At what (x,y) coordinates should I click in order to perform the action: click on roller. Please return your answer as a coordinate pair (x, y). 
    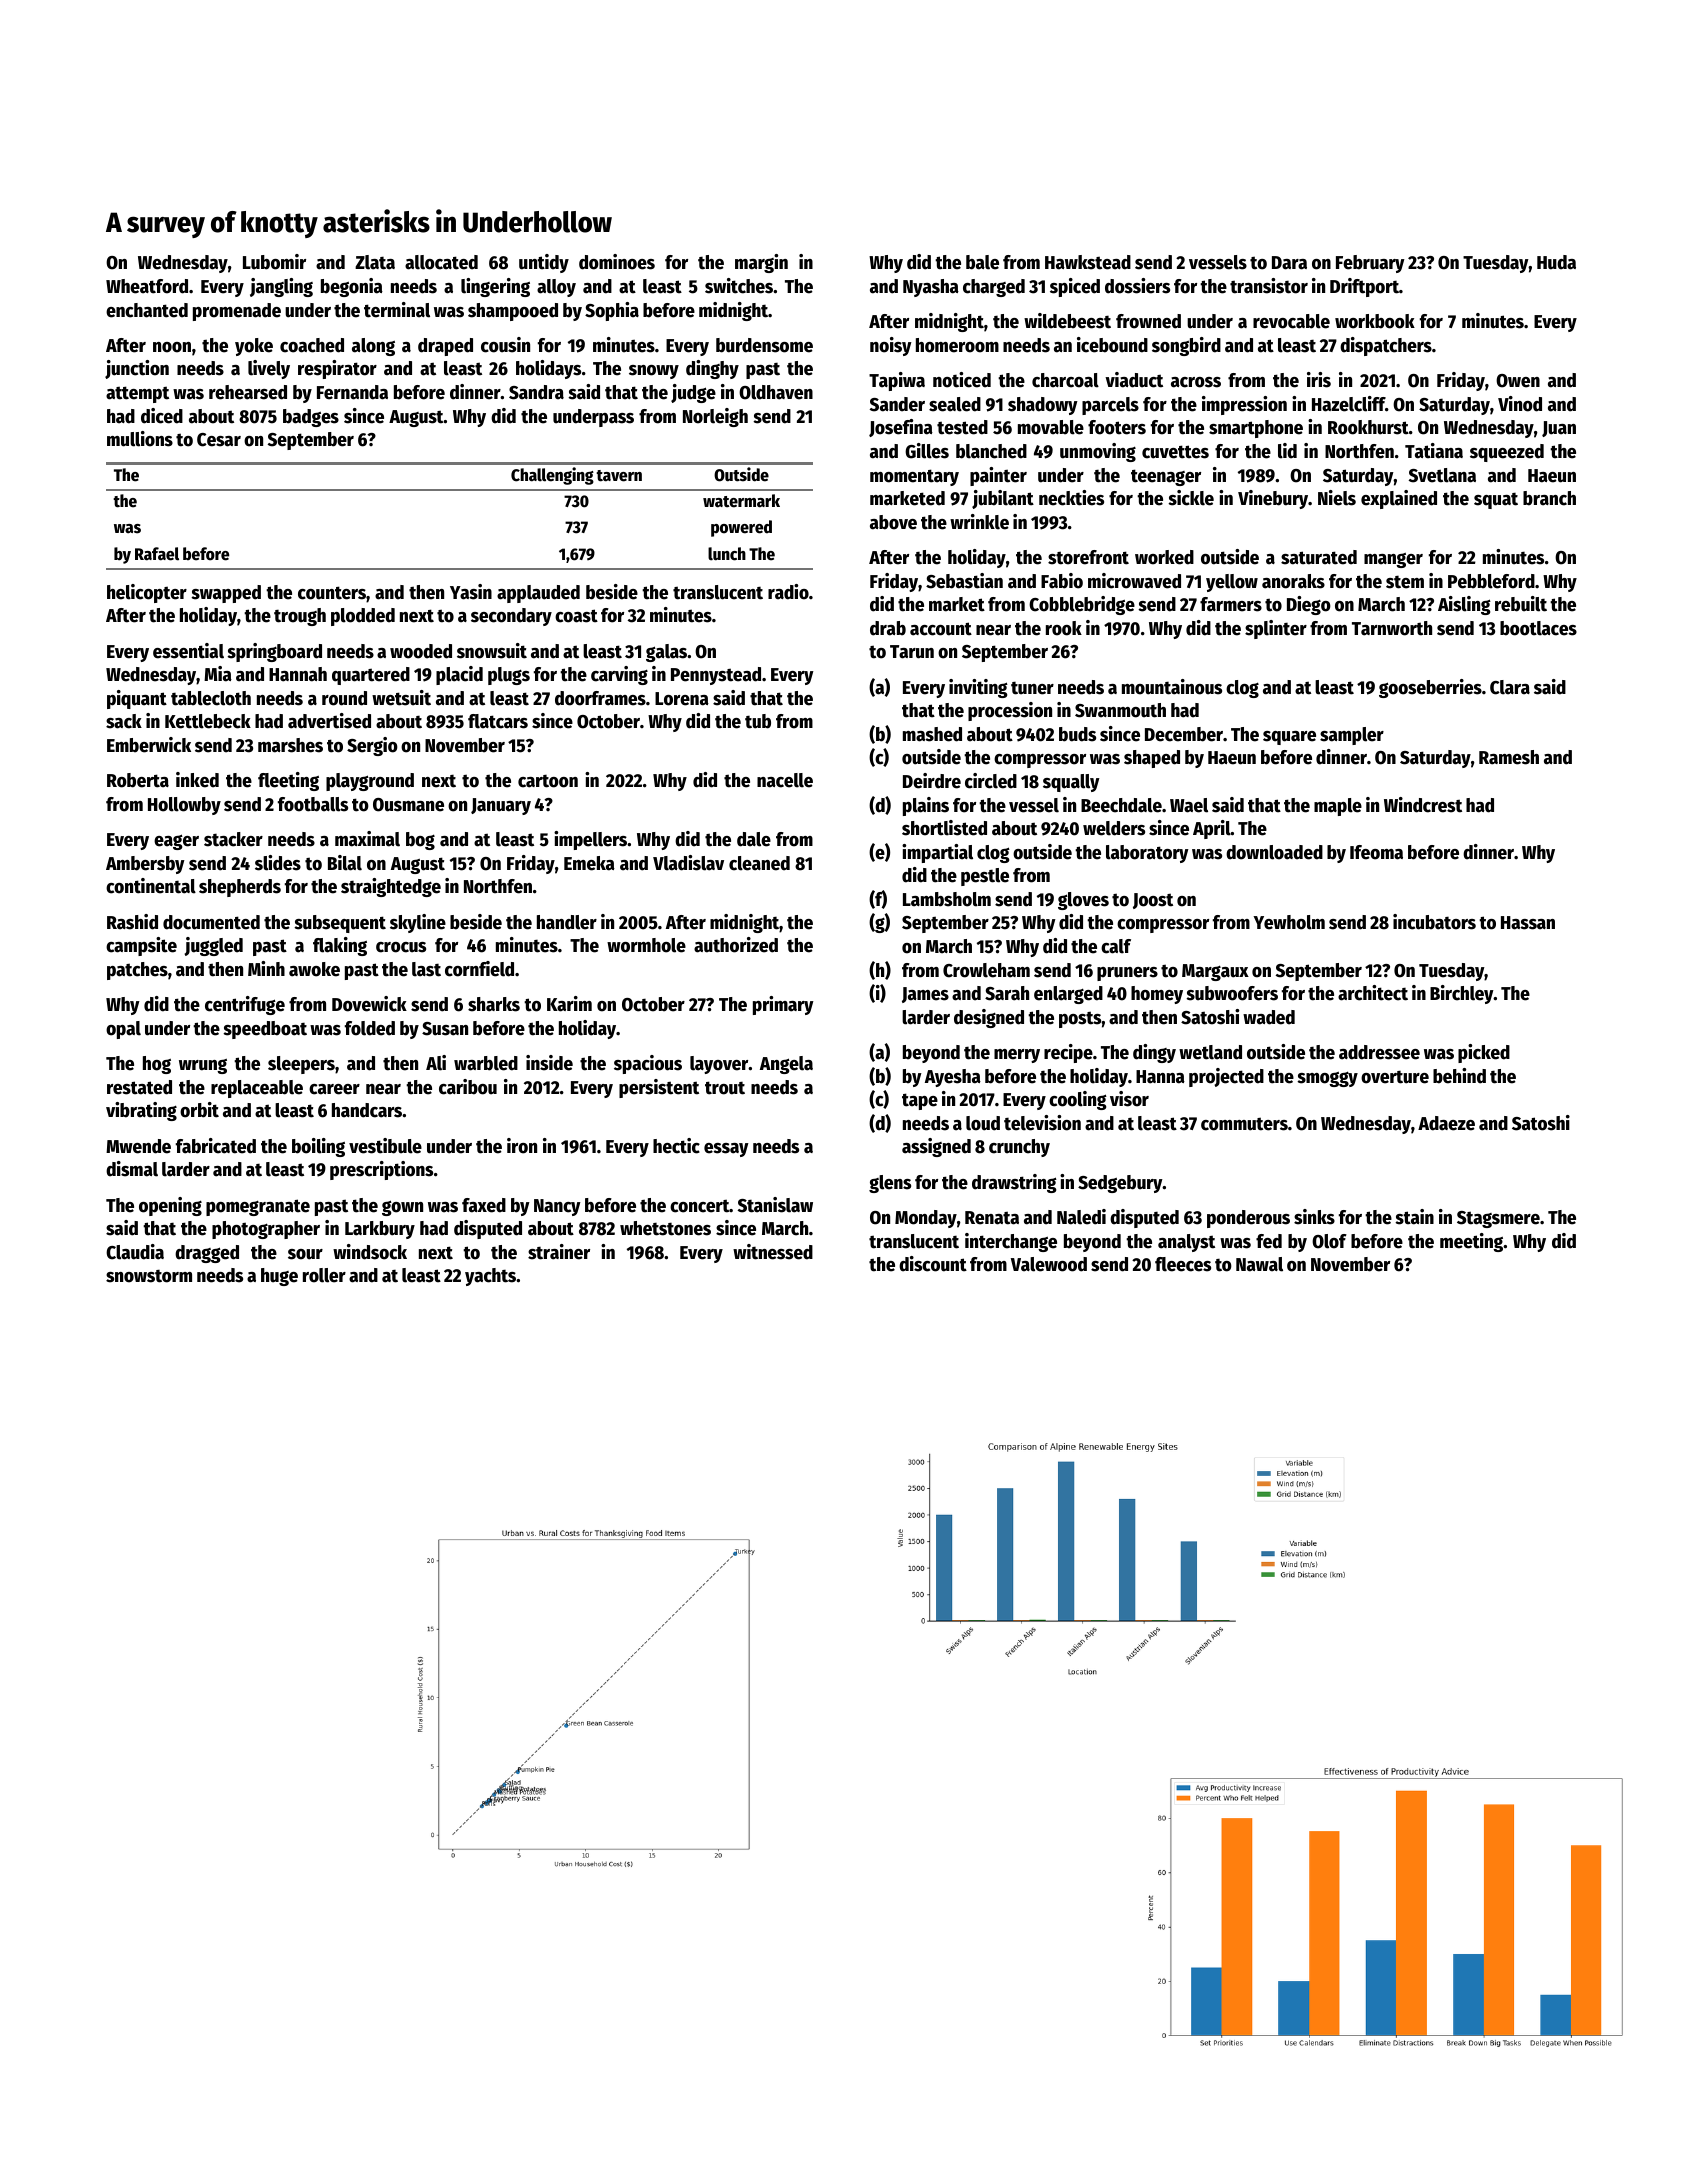
    Looking at the image, I should click on (324, 1275).
